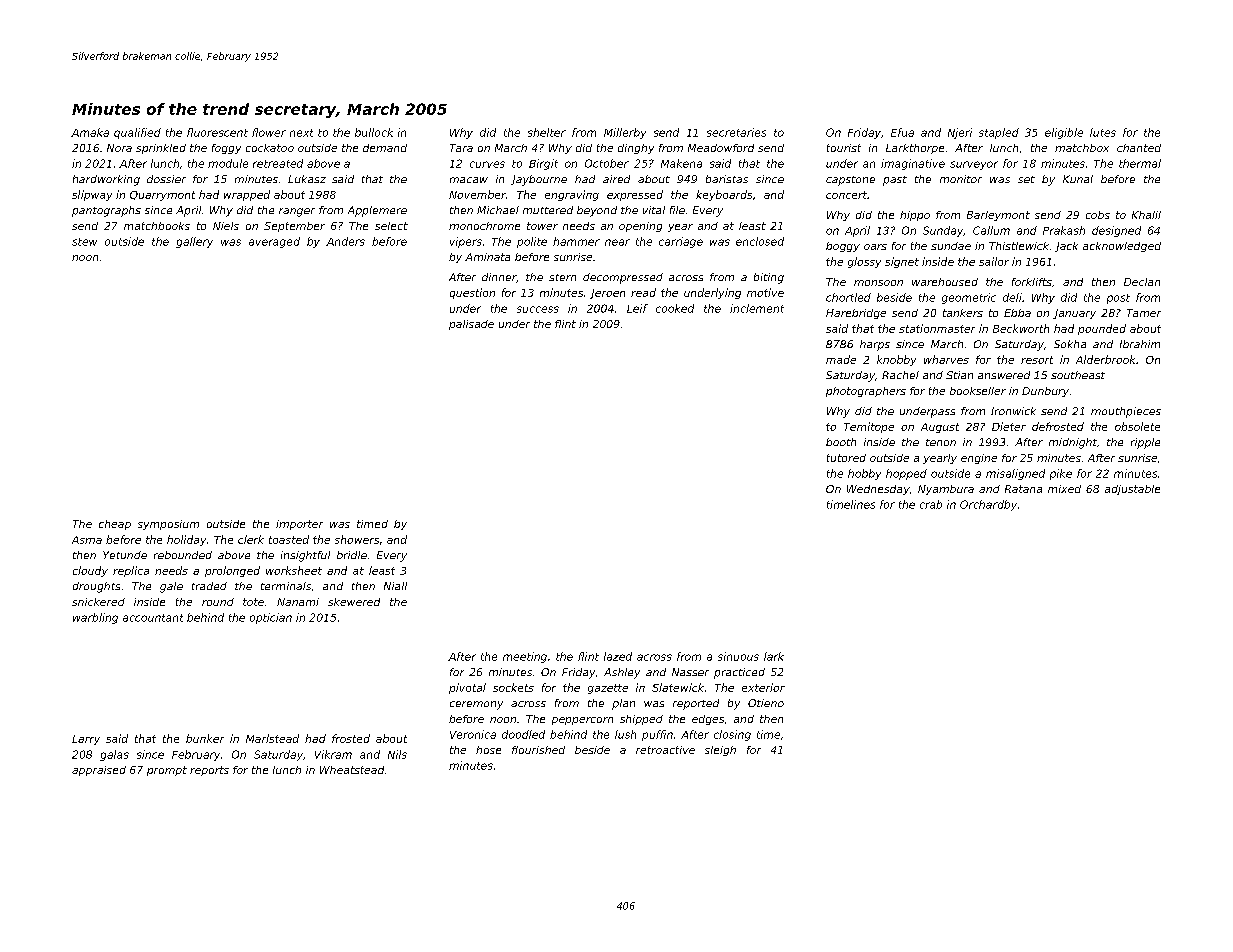 This screenshot has width=1233, height=952. Describe the element at coordinates (902, 132) in the screenshot. I see `Efua` at that location.
